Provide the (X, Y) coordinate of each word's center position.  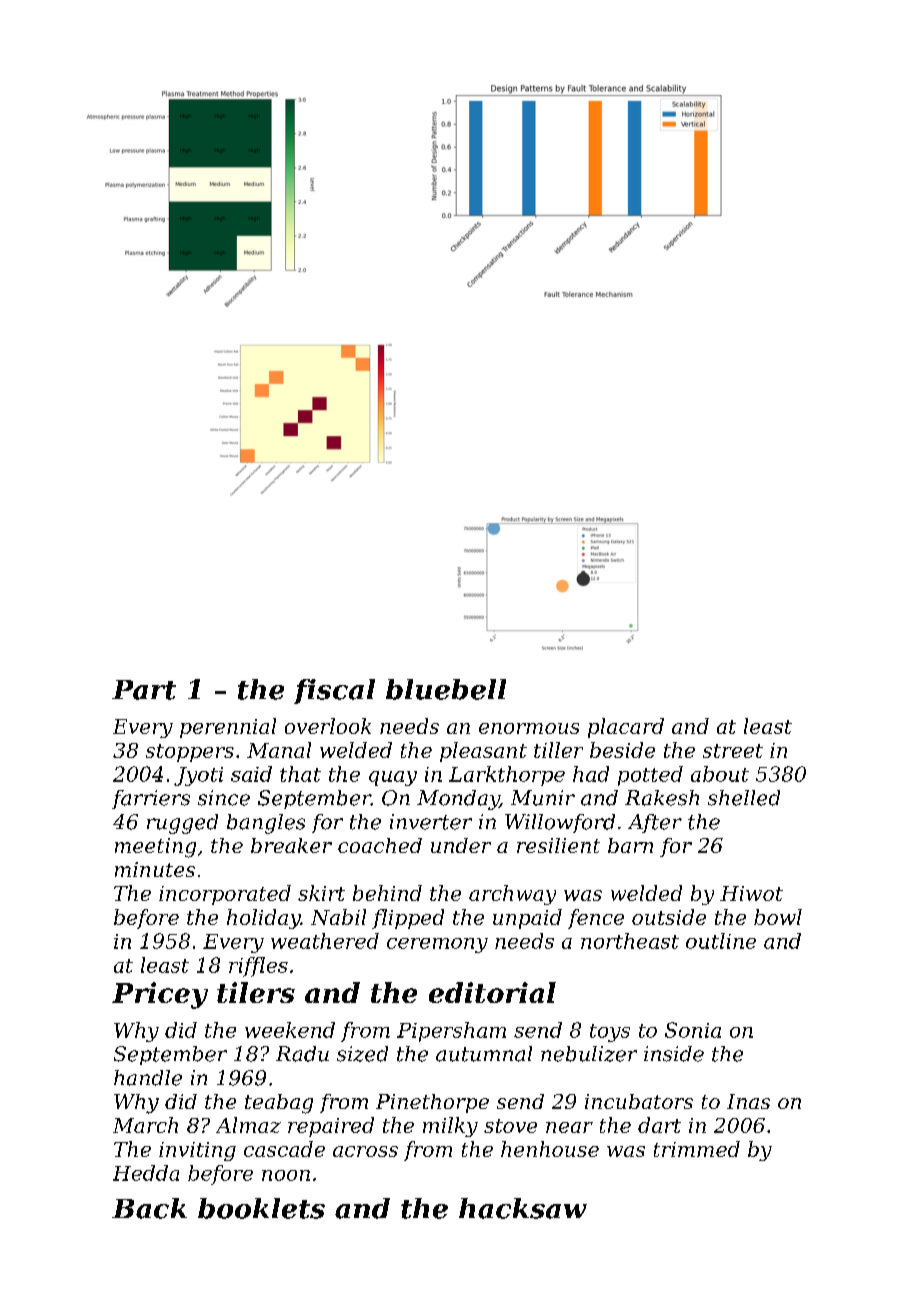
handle (148, 1078)
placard (626, 728)
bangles (266, 824)
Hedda (146, 1173)
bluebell (446, 689)
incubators (639, 1101)
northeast (630, 941)
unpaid (527, 919)
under (461, 845)
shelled (744, 798)
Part (144, 690)
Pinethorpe (432, 1103)
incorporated (225, 895)
